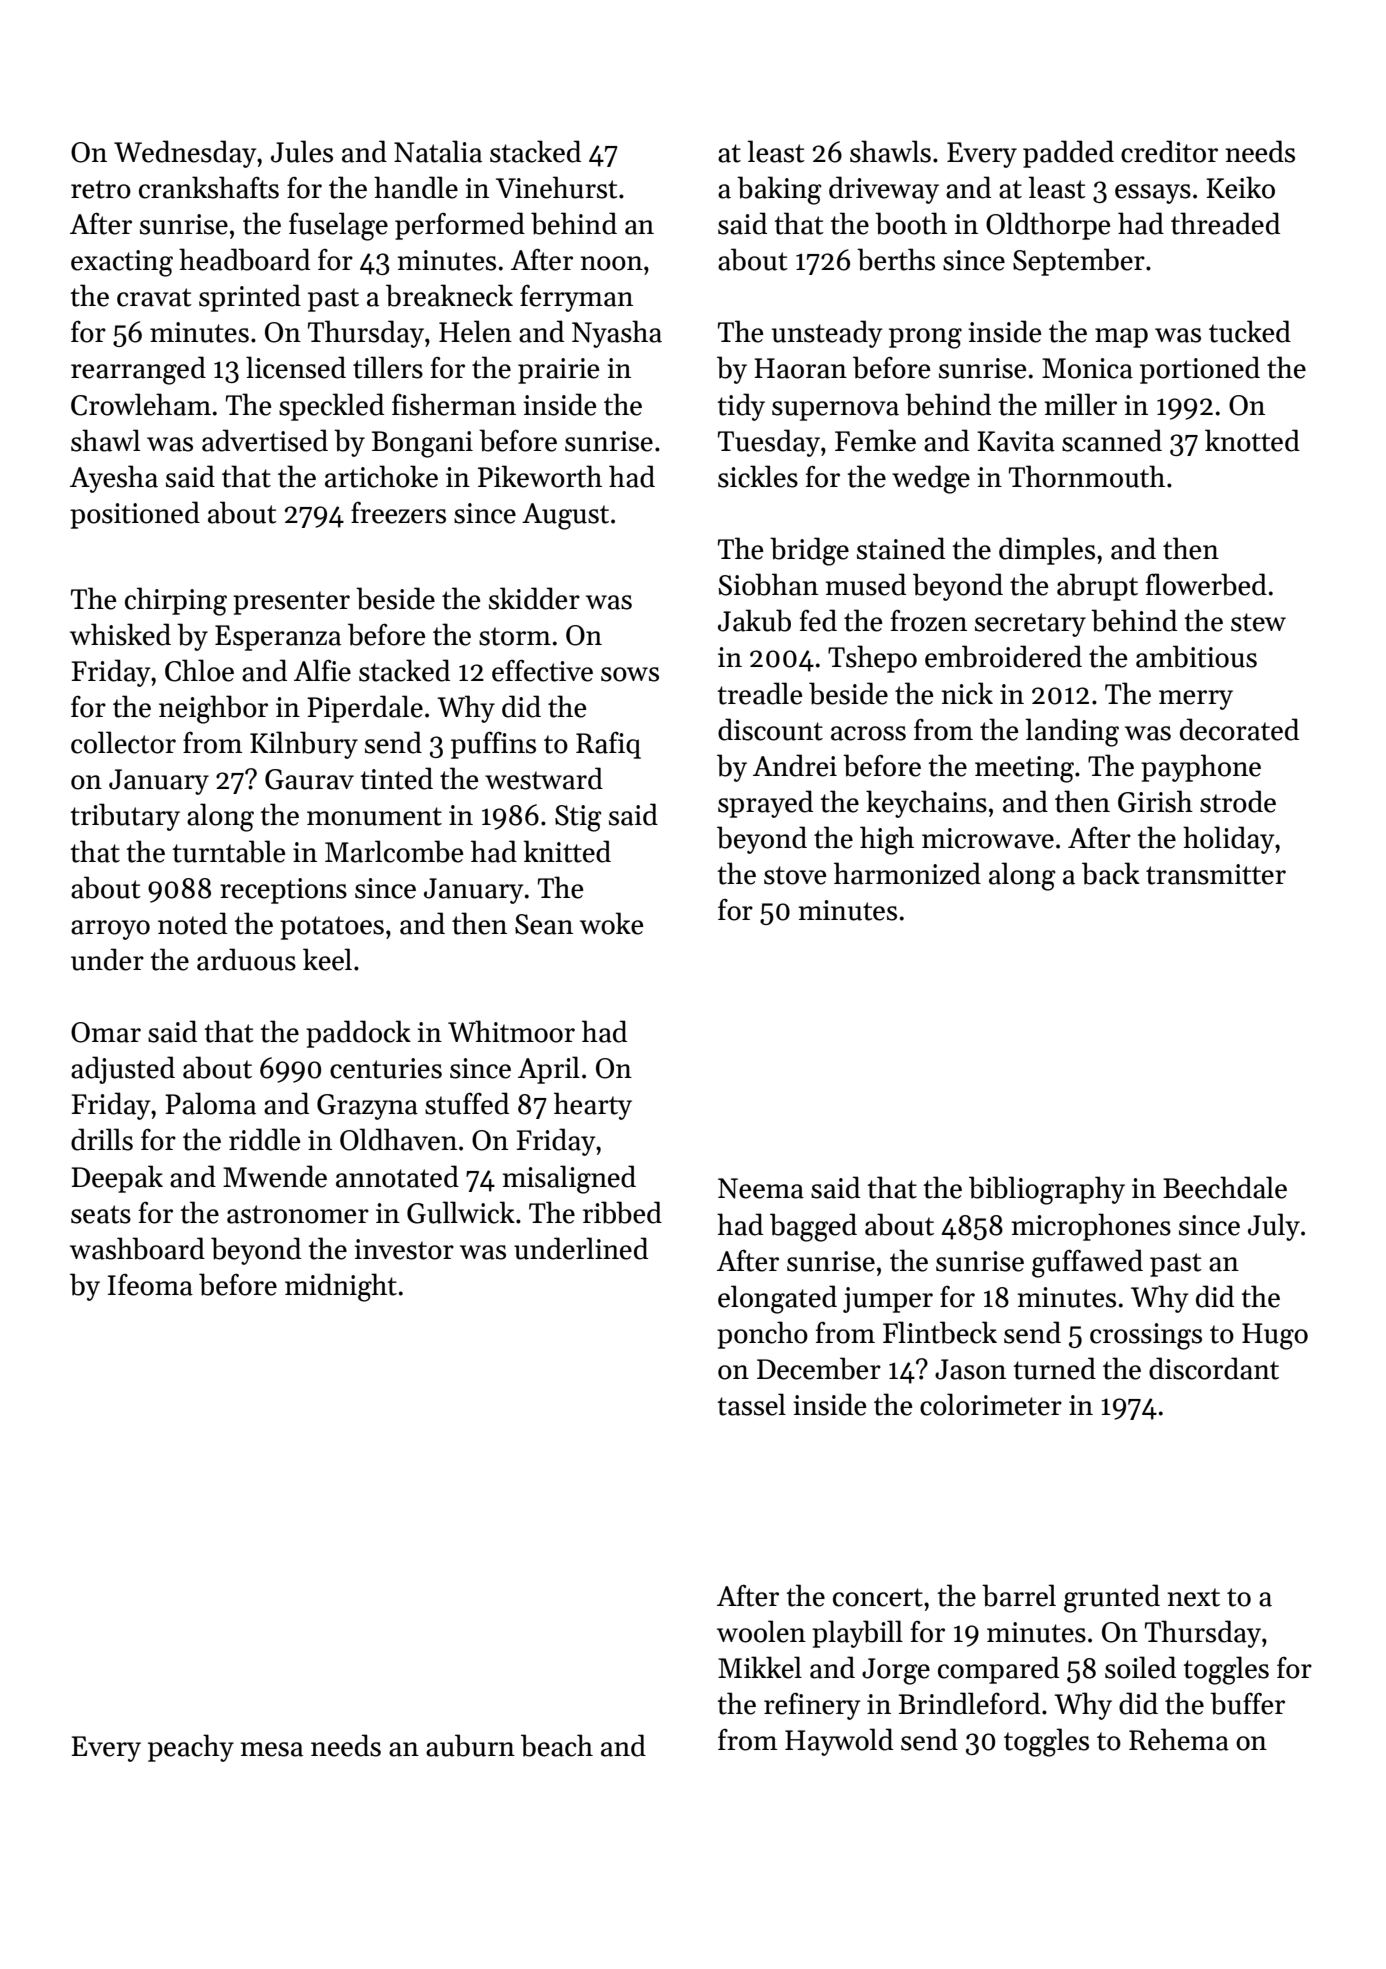 The height and width of the screenshot is (1969, 1386). What do you see at coordinates (1047, 1190) in the screenshot?
I see `bibliography` at bounding box center [1047, 1190].
